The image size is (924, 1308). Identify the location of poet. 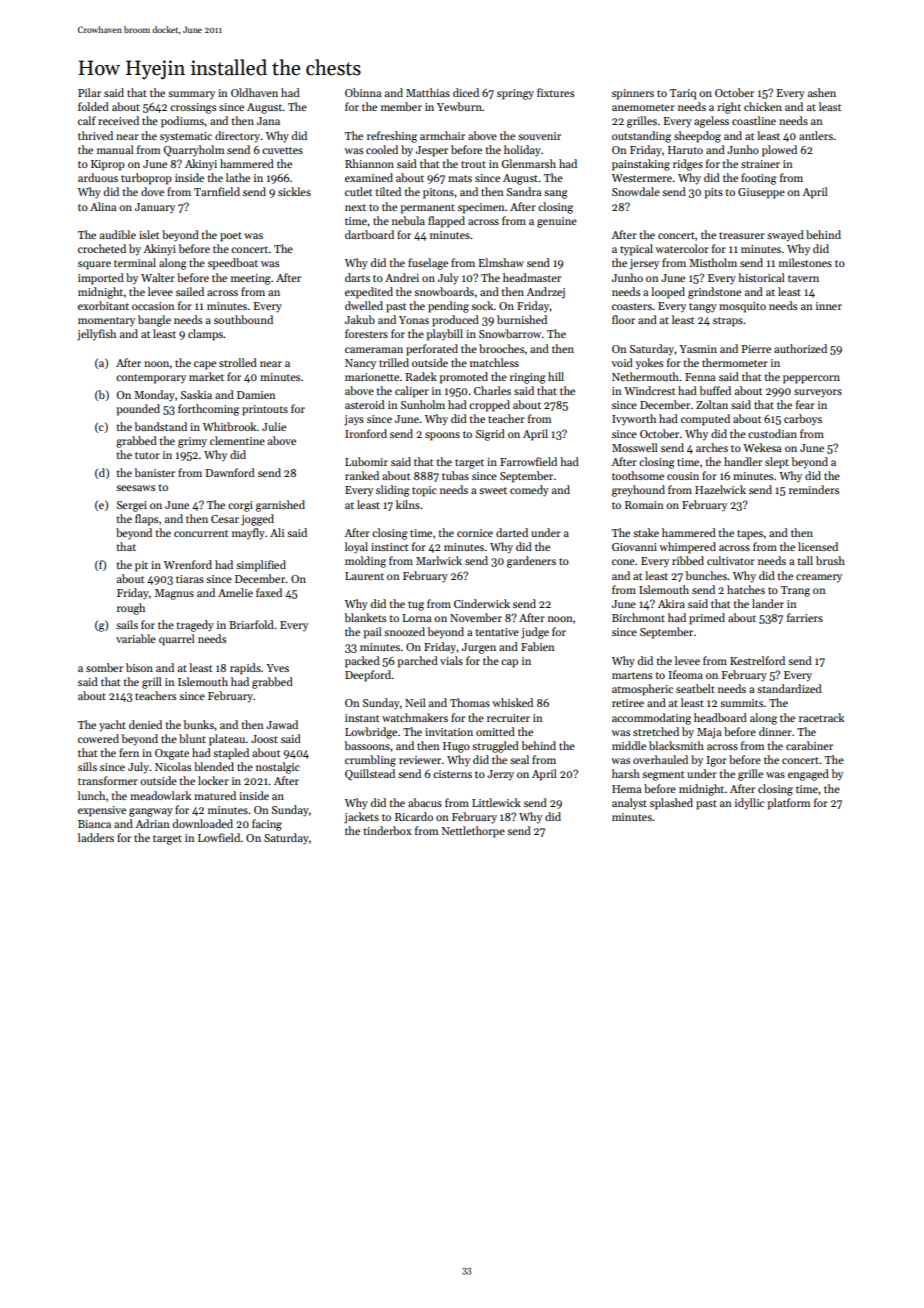
(231, 237).
